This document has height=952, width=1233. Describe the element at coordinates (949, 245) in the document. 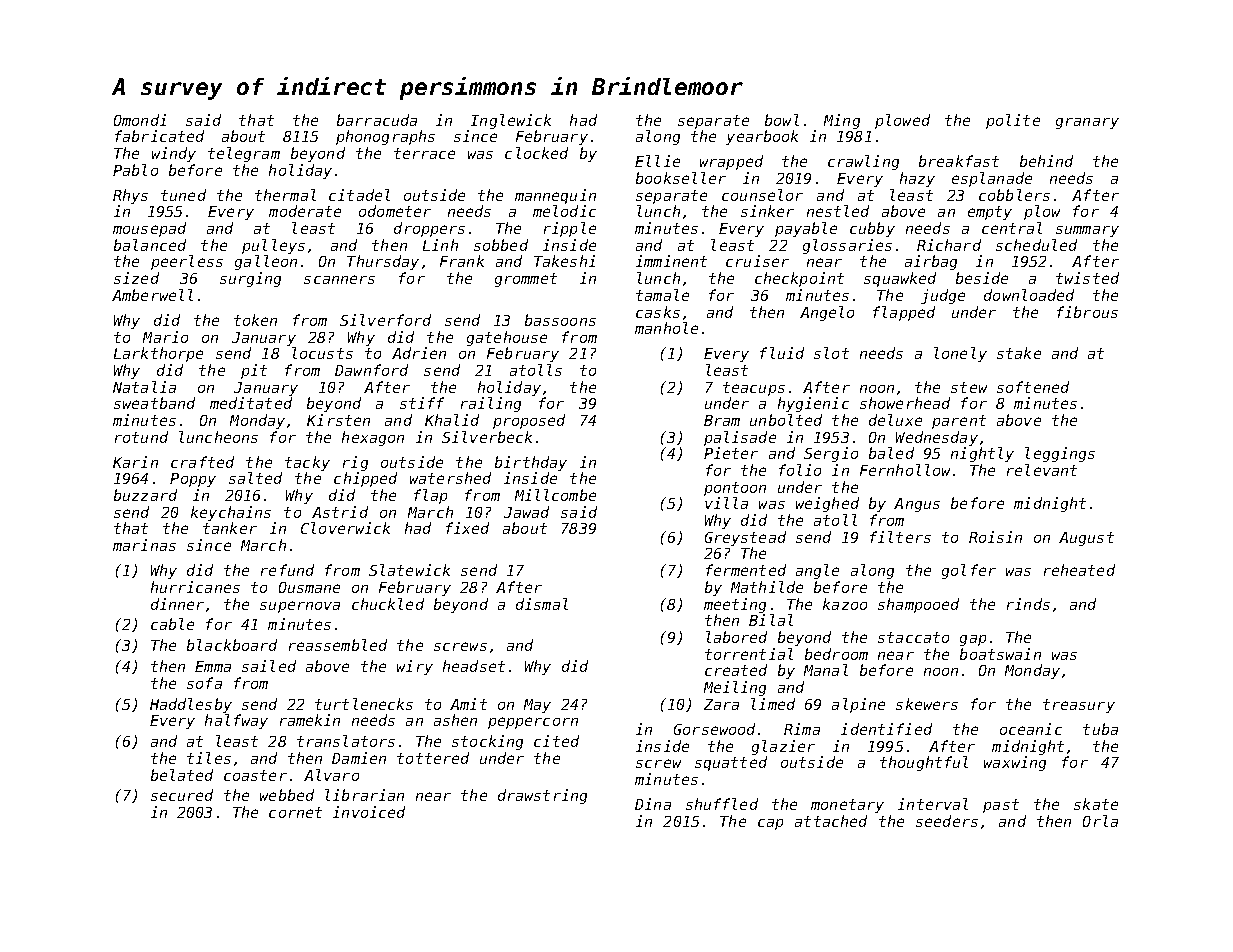

I see `Richard` at that location.
